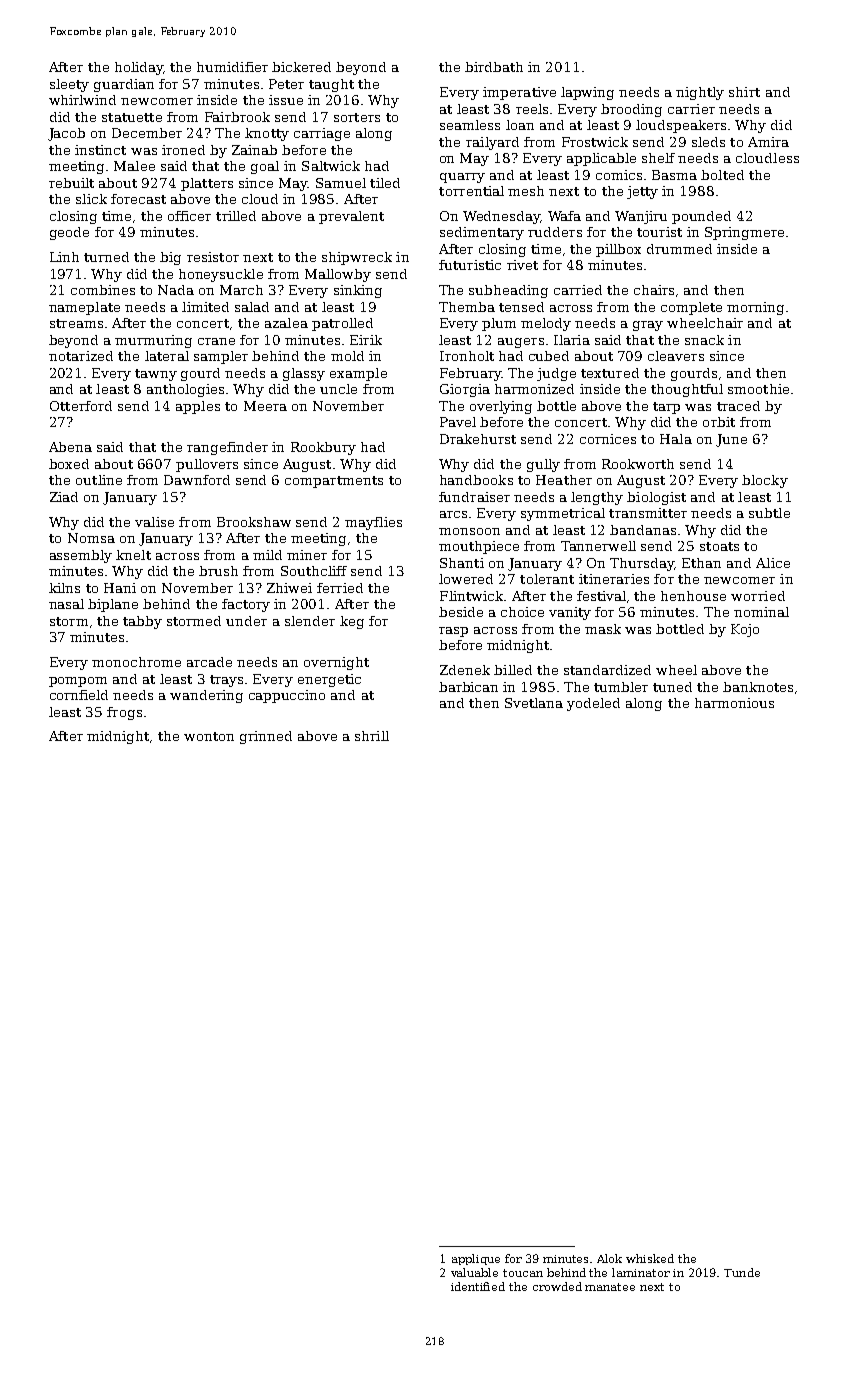  Describe the element at coordinates (453, 514) in the screenshot. I see `arcs` at that location.
